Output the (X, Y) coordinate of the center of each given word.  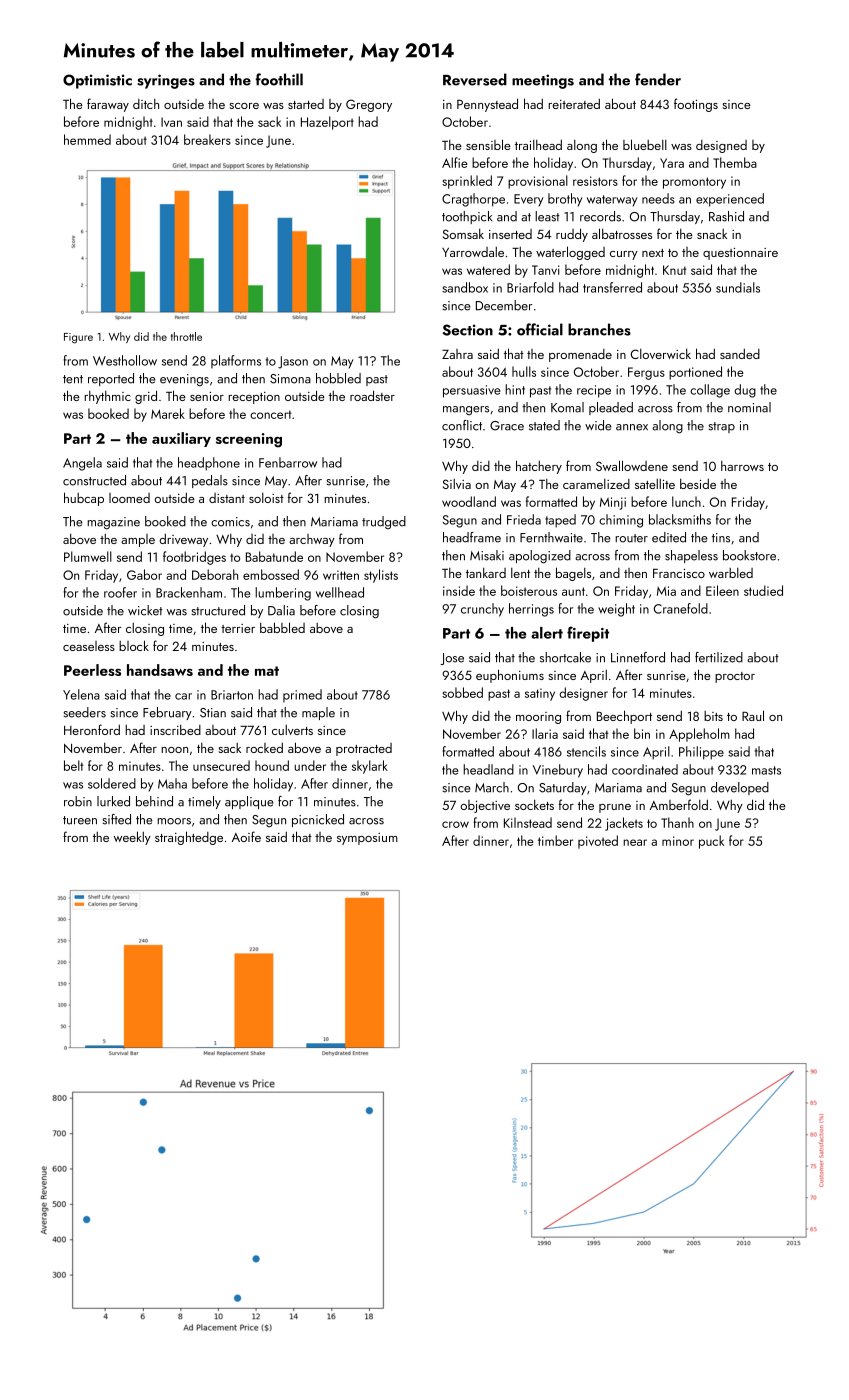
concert (270, 414)
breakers (207, 139)
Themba (735, 162)
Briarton (232, 695)
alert (547, 633)
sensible (488, 144)
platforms (236, 361)
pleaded (611, 408)
